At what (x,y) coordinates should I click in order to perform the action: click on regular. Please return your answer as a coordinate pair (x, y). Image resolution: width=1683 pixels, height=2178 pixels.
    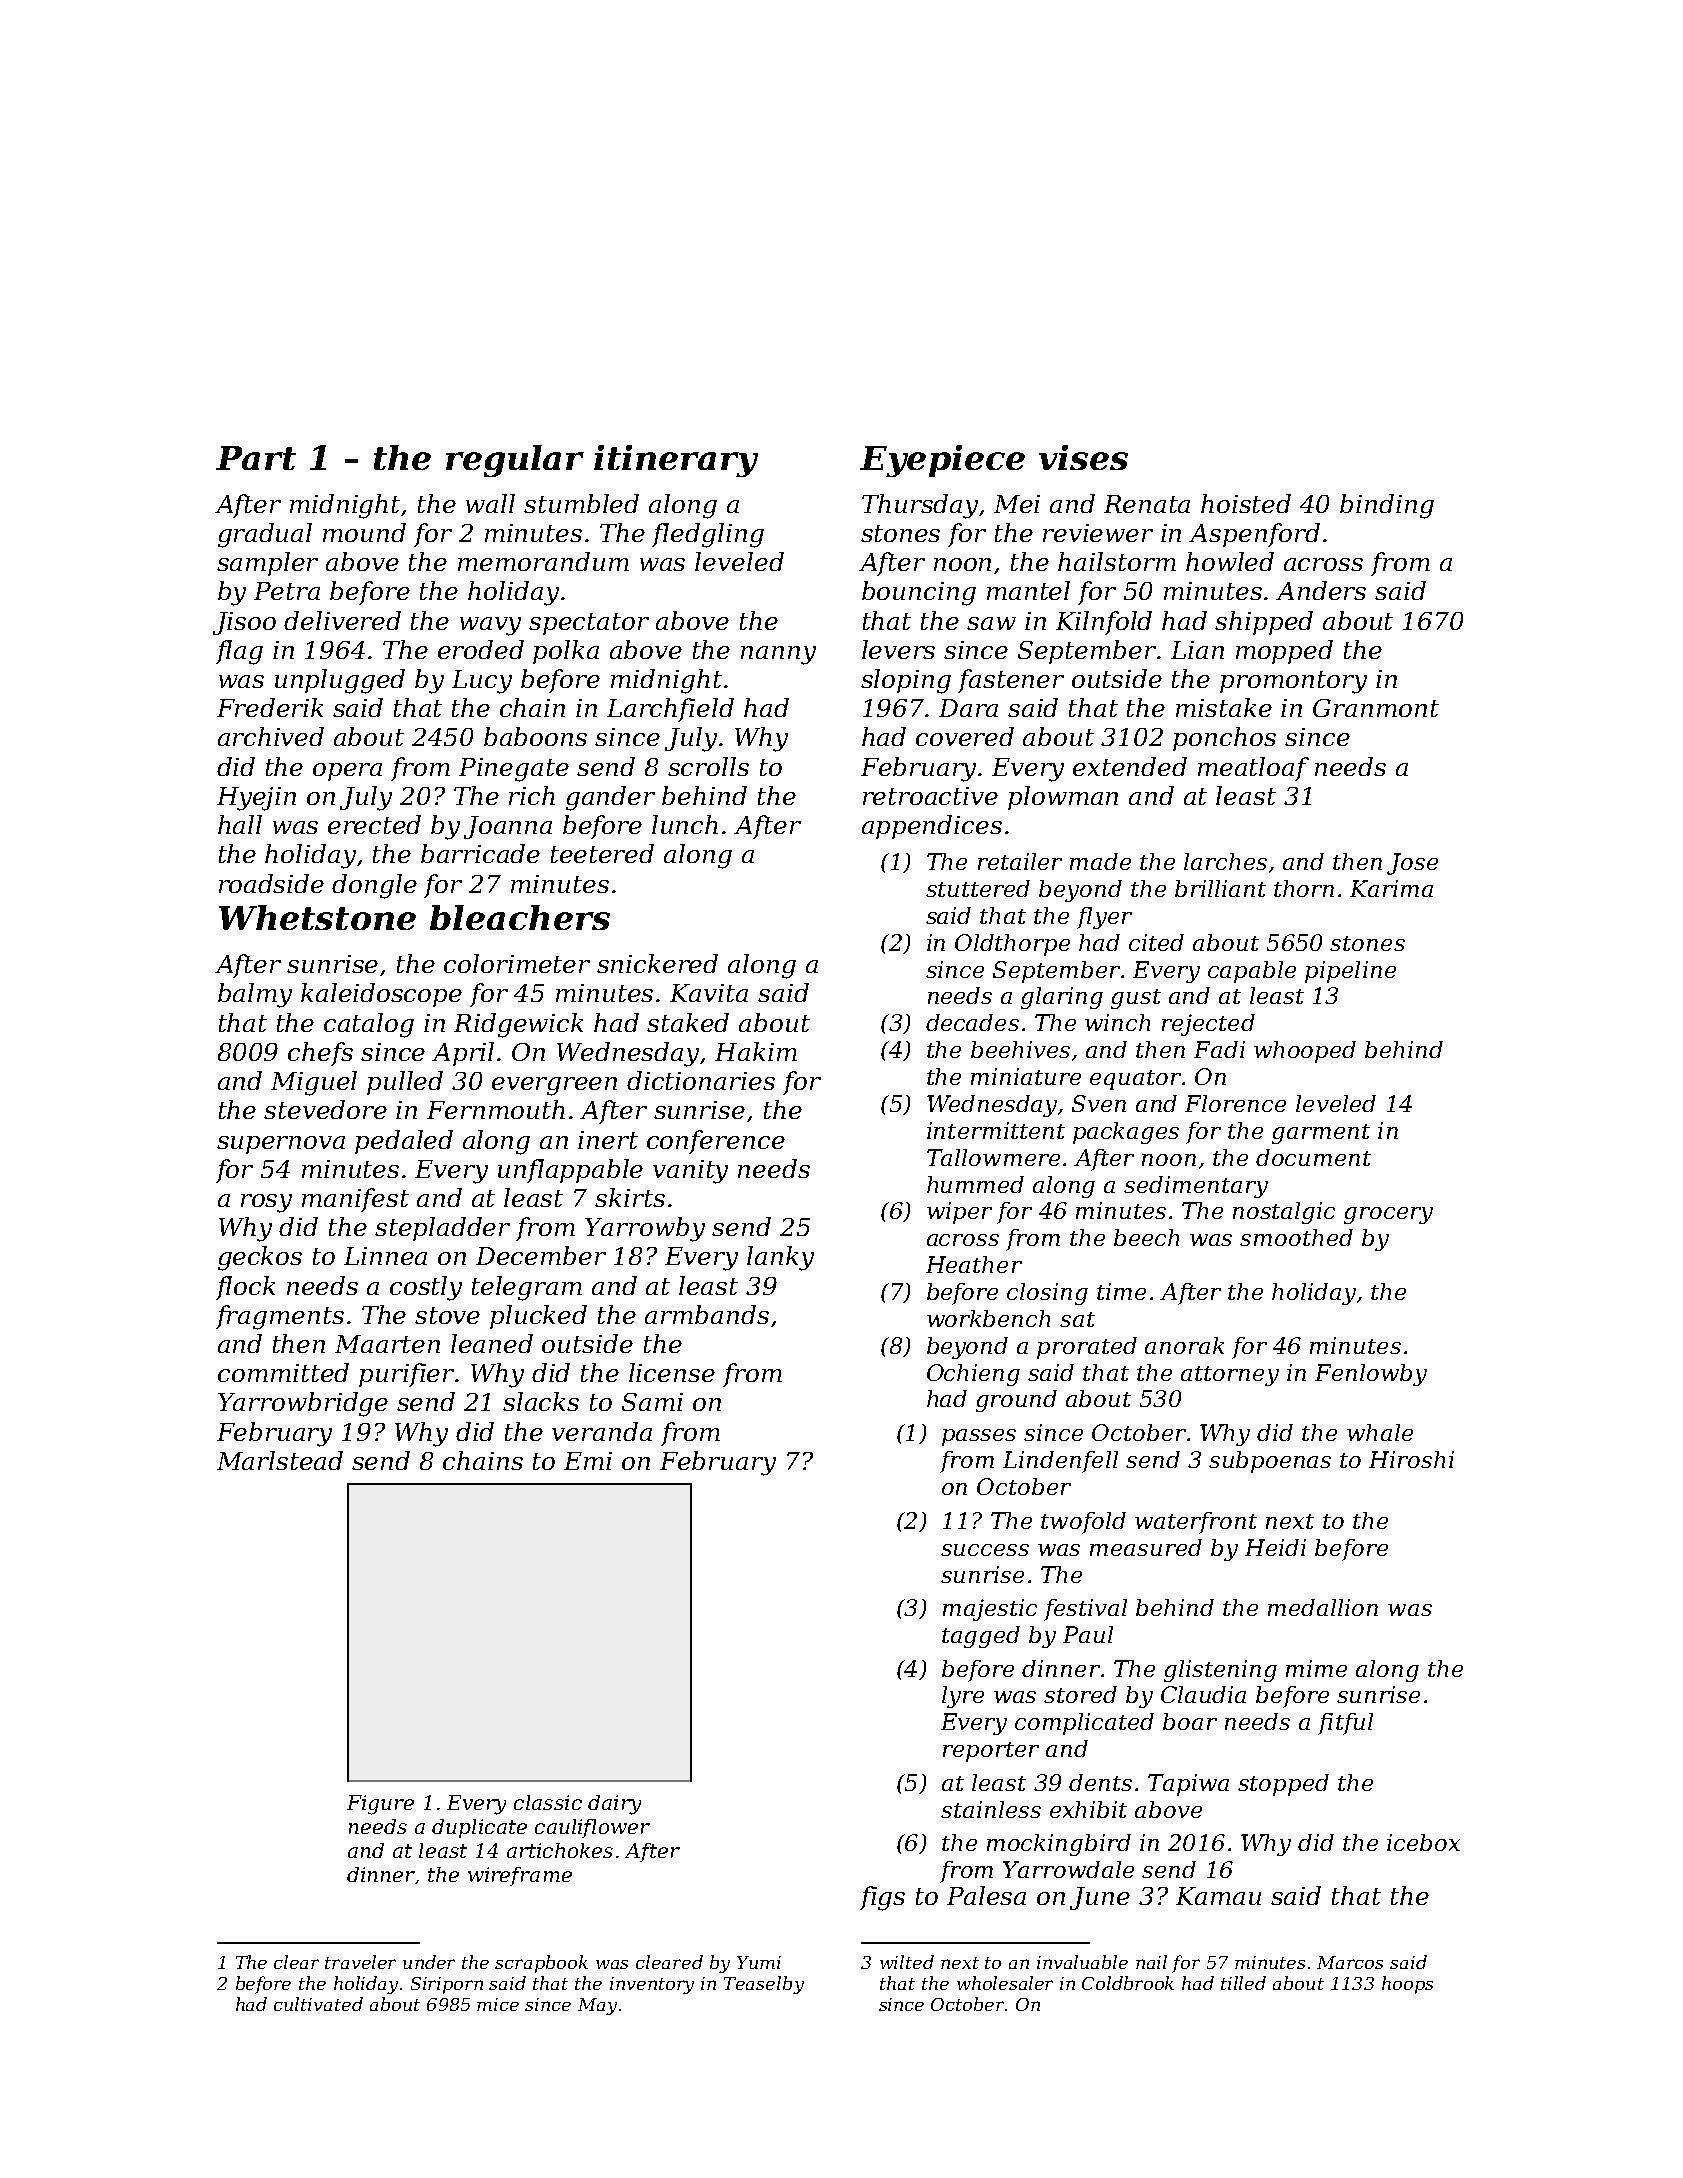
    Looking at the image, I should click on (515, 461).
